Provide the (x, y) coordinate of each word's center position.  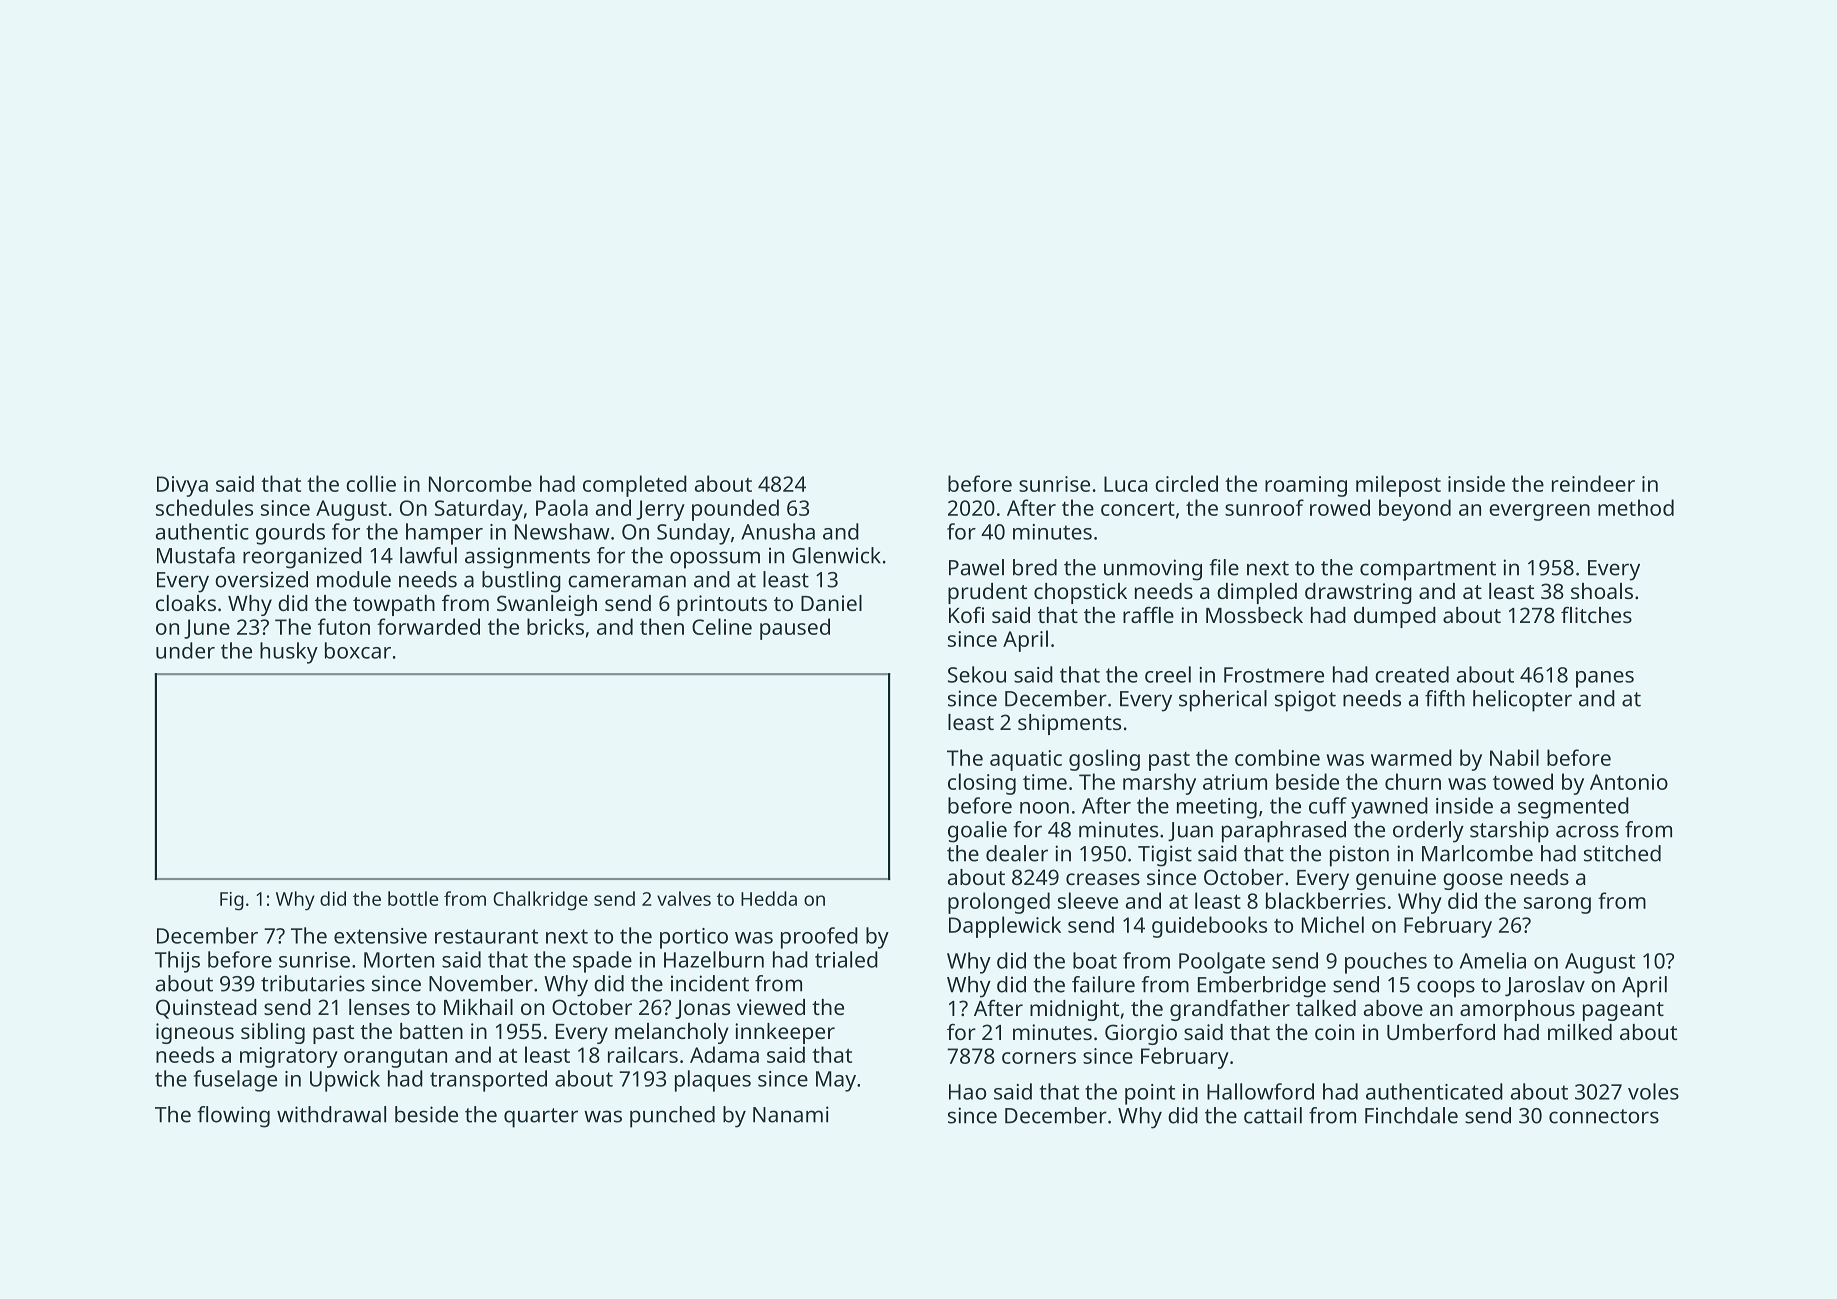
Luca (1125, 484)
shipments (1069, 724)
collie (371, 483)
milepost (1398, 486)
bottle (413, 898)
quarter (541, 1118)
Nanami (791, 1114)
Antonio (1629, 782)
